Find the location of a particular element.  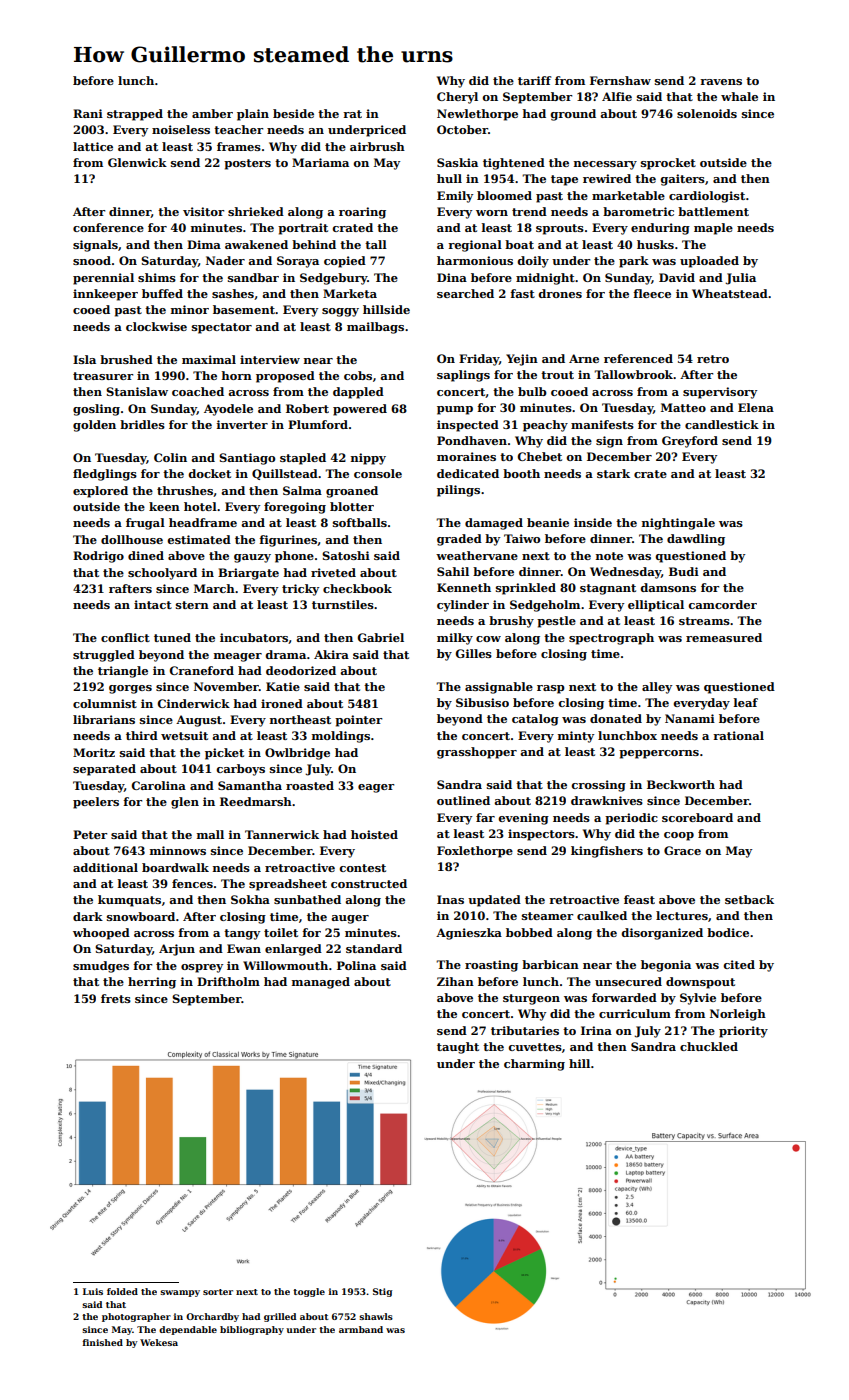

toggle is located at coordinates (309, 1292).
